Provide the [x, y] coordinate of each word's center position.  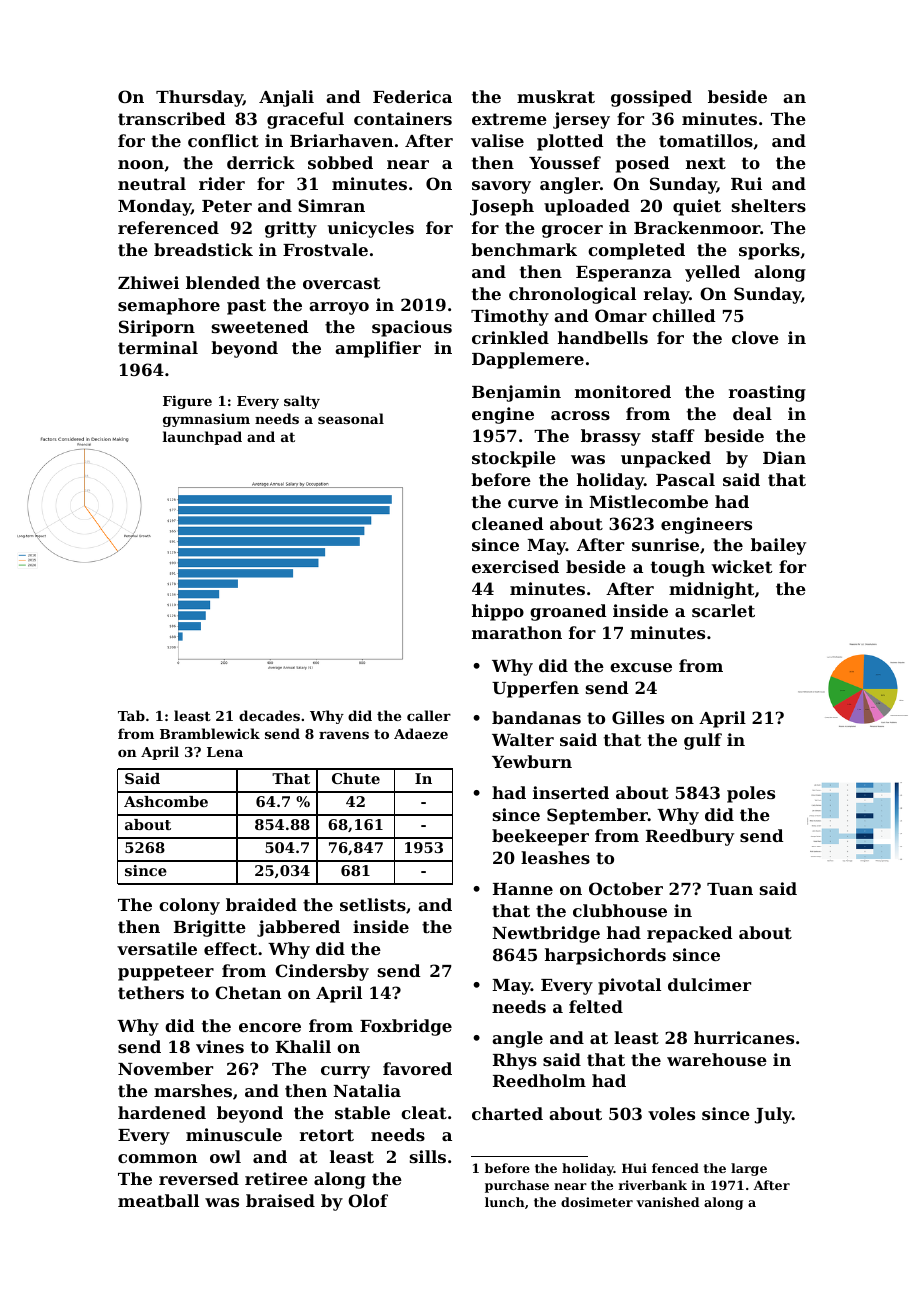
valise [497, 140]
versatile [157, 948]
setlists [373, 904]
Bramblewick [210, 733]
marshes [193, 1090]
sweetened [260, 326]
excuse [641, 667]
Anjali [286, 98]
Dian [784, 457]
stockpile [514, 459]
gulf [703, 741]
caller [429, 715]
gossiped [651, 98]
